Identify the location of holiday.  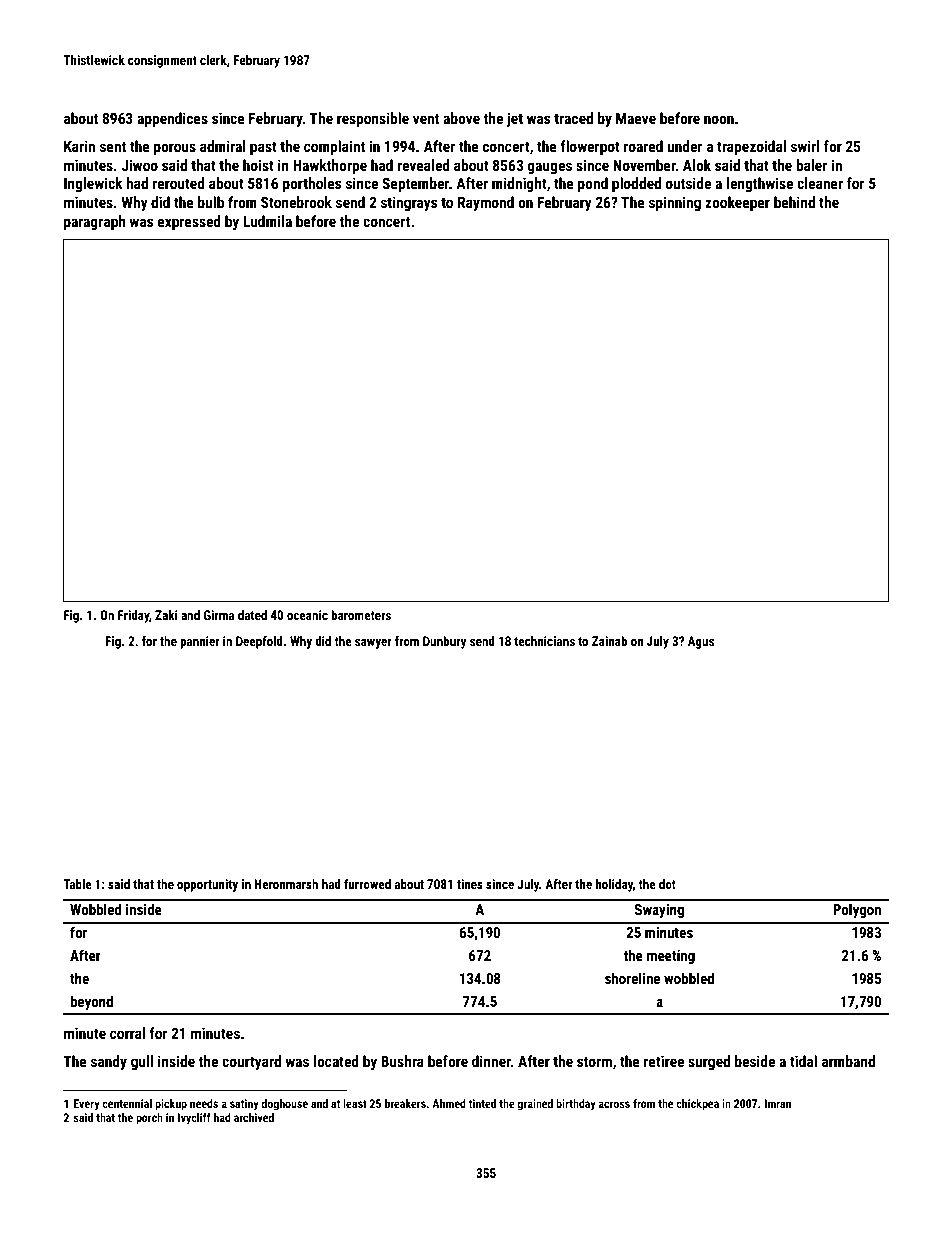
(614, 885).
